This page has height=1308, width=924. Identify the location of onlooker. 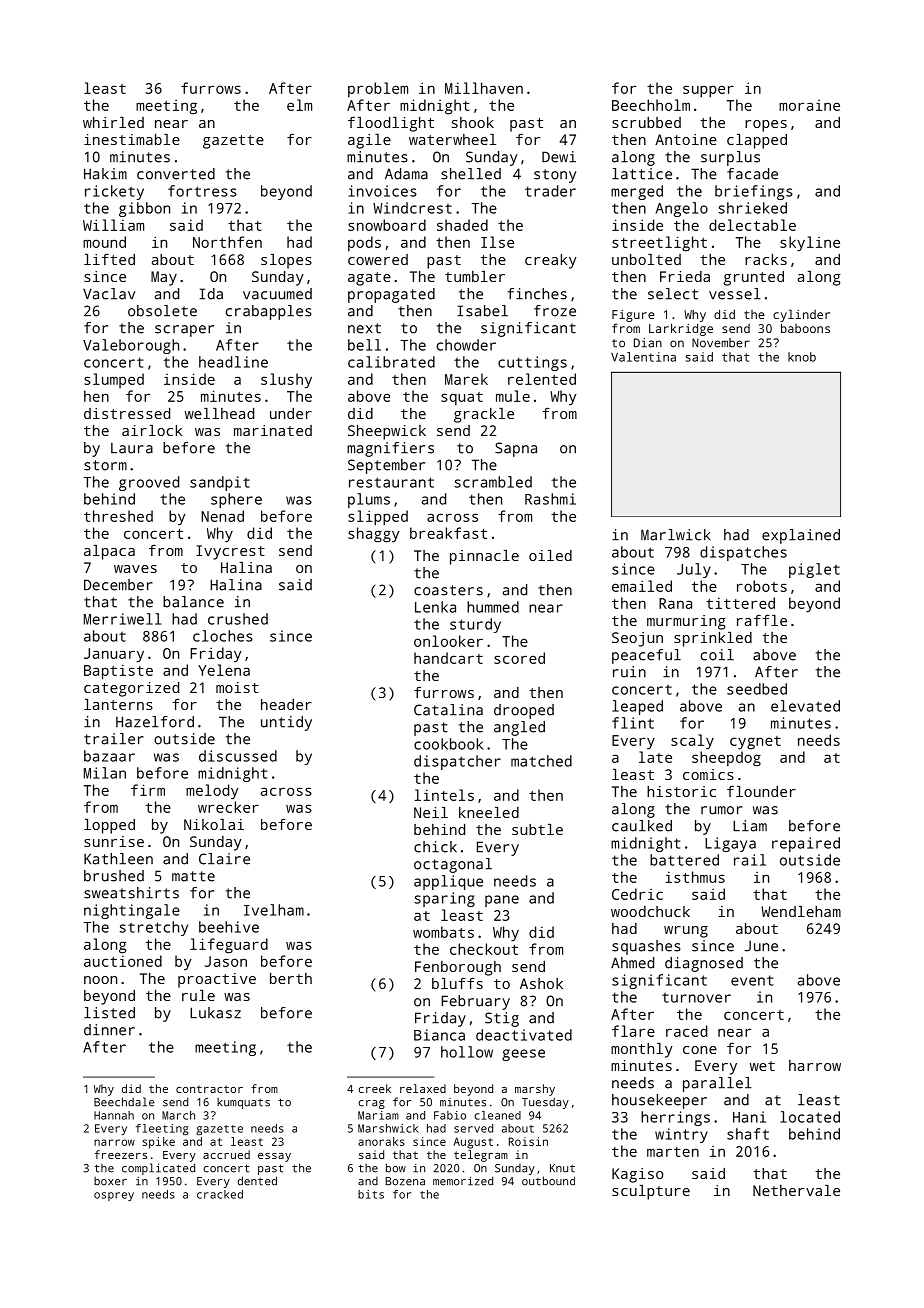
(448, 641).
